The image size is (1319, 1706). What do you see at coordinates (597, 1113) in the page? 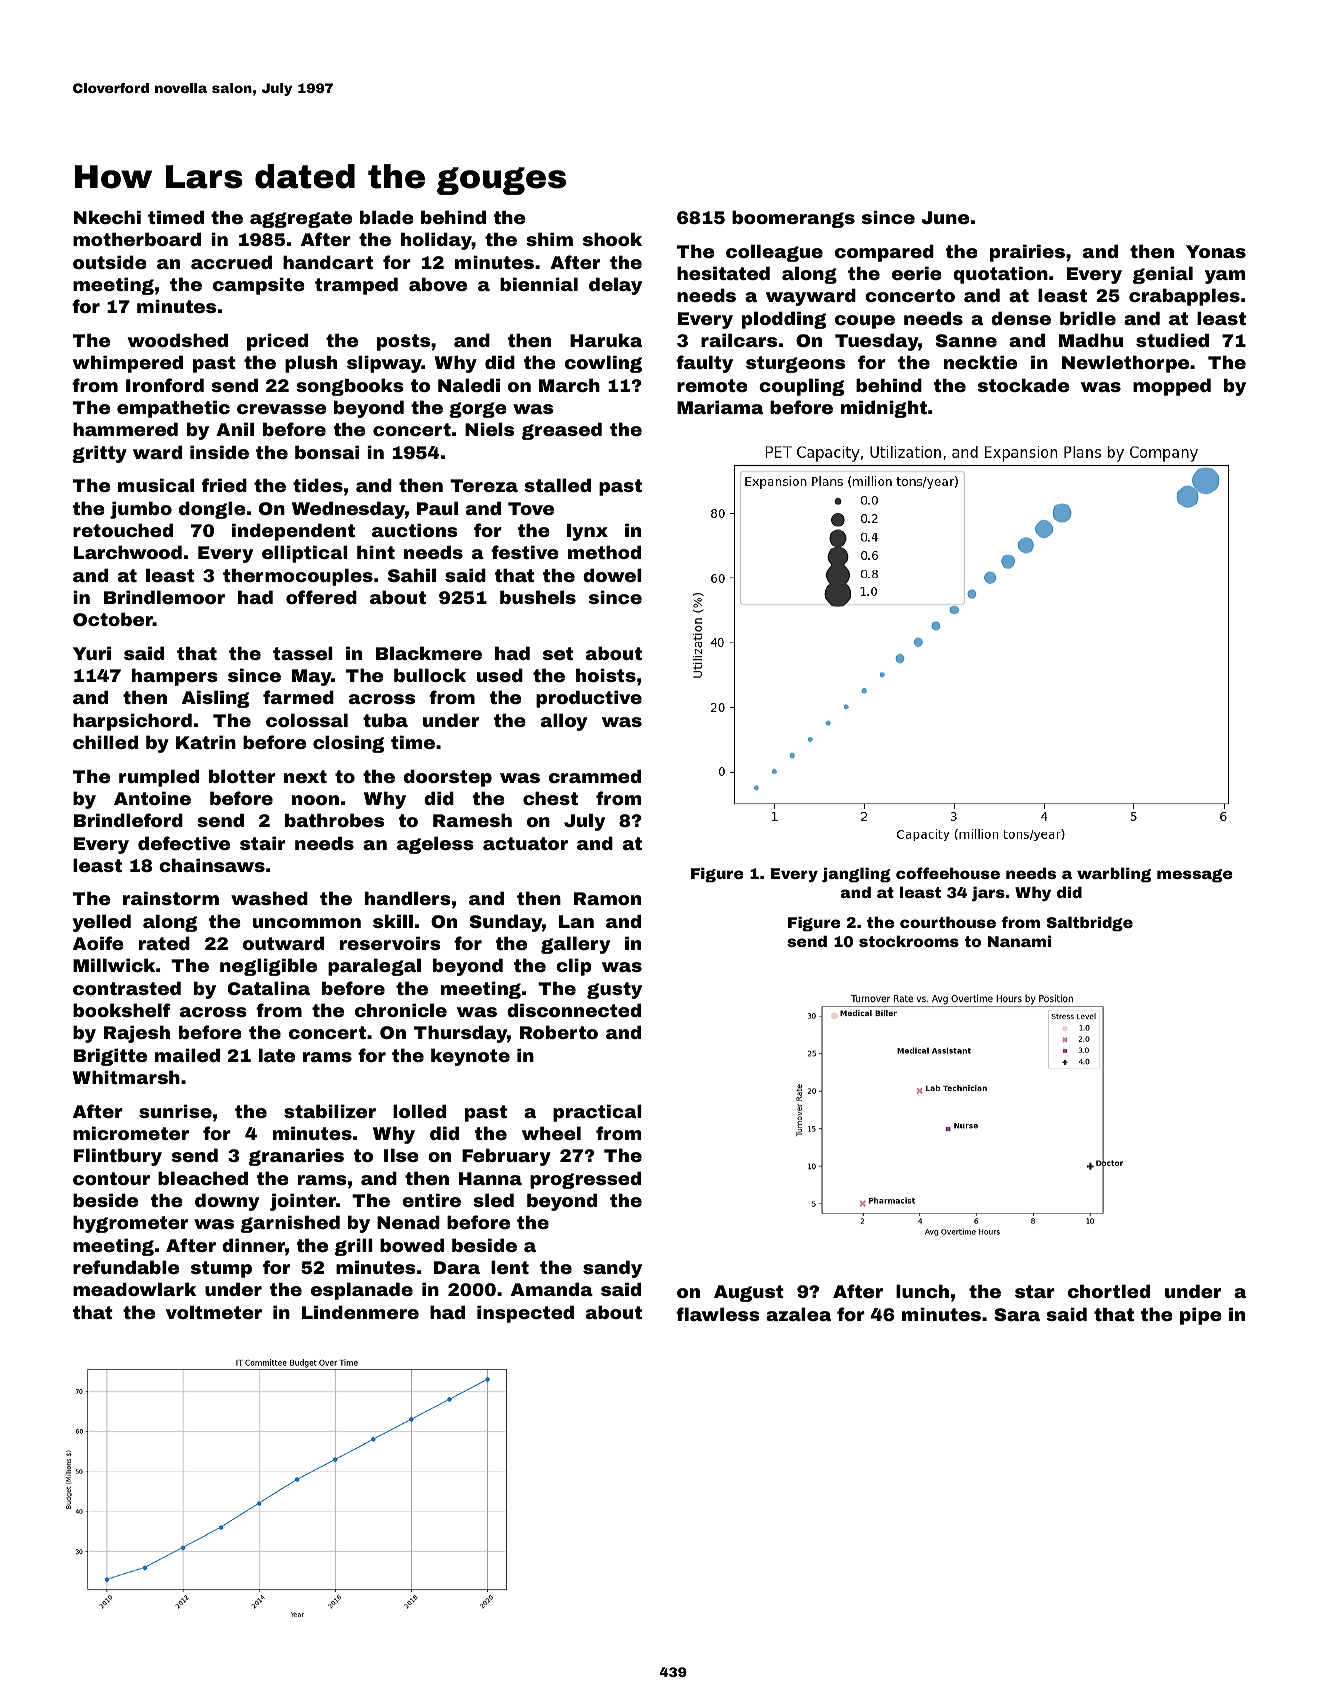
I see `practical` at bounding box center [597, 1113].
